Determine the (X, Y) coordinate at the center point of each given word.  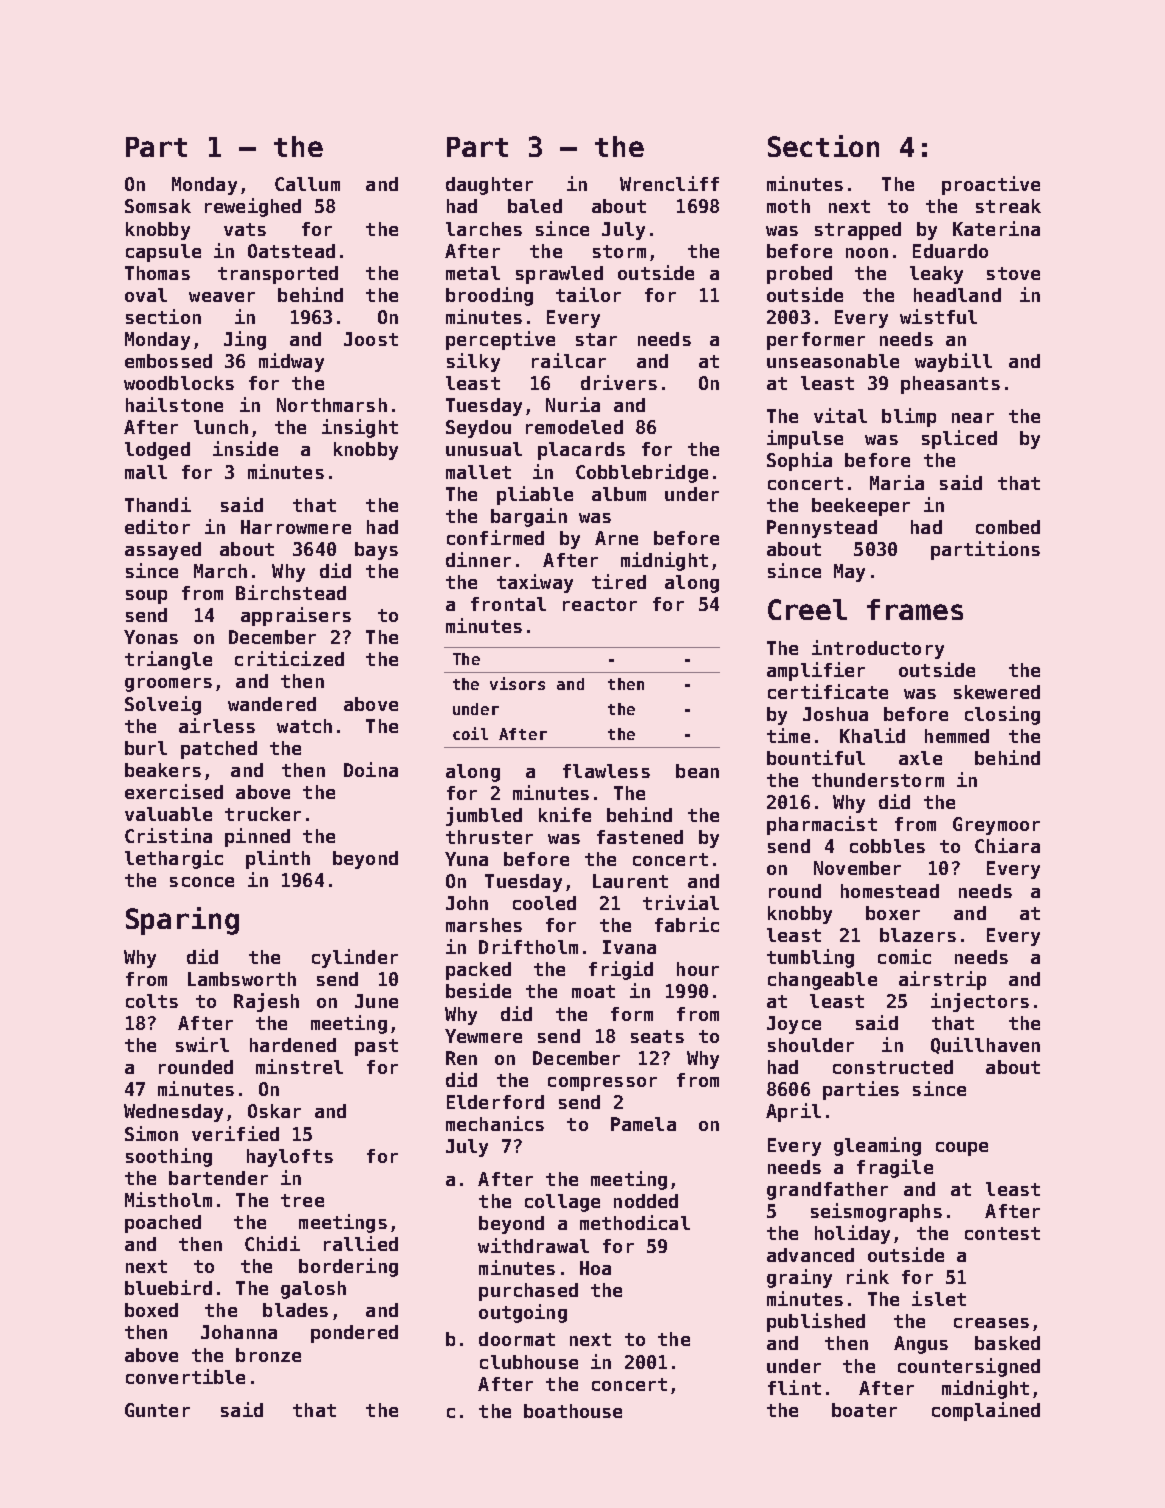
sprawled (559, 275)
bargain (529, 517)
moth (788, 206)
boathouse (573, 1411)
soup (146, 597)
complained (986, 1411)
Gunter (157, 1410)
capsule (163, 253)
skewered (997, 692)
